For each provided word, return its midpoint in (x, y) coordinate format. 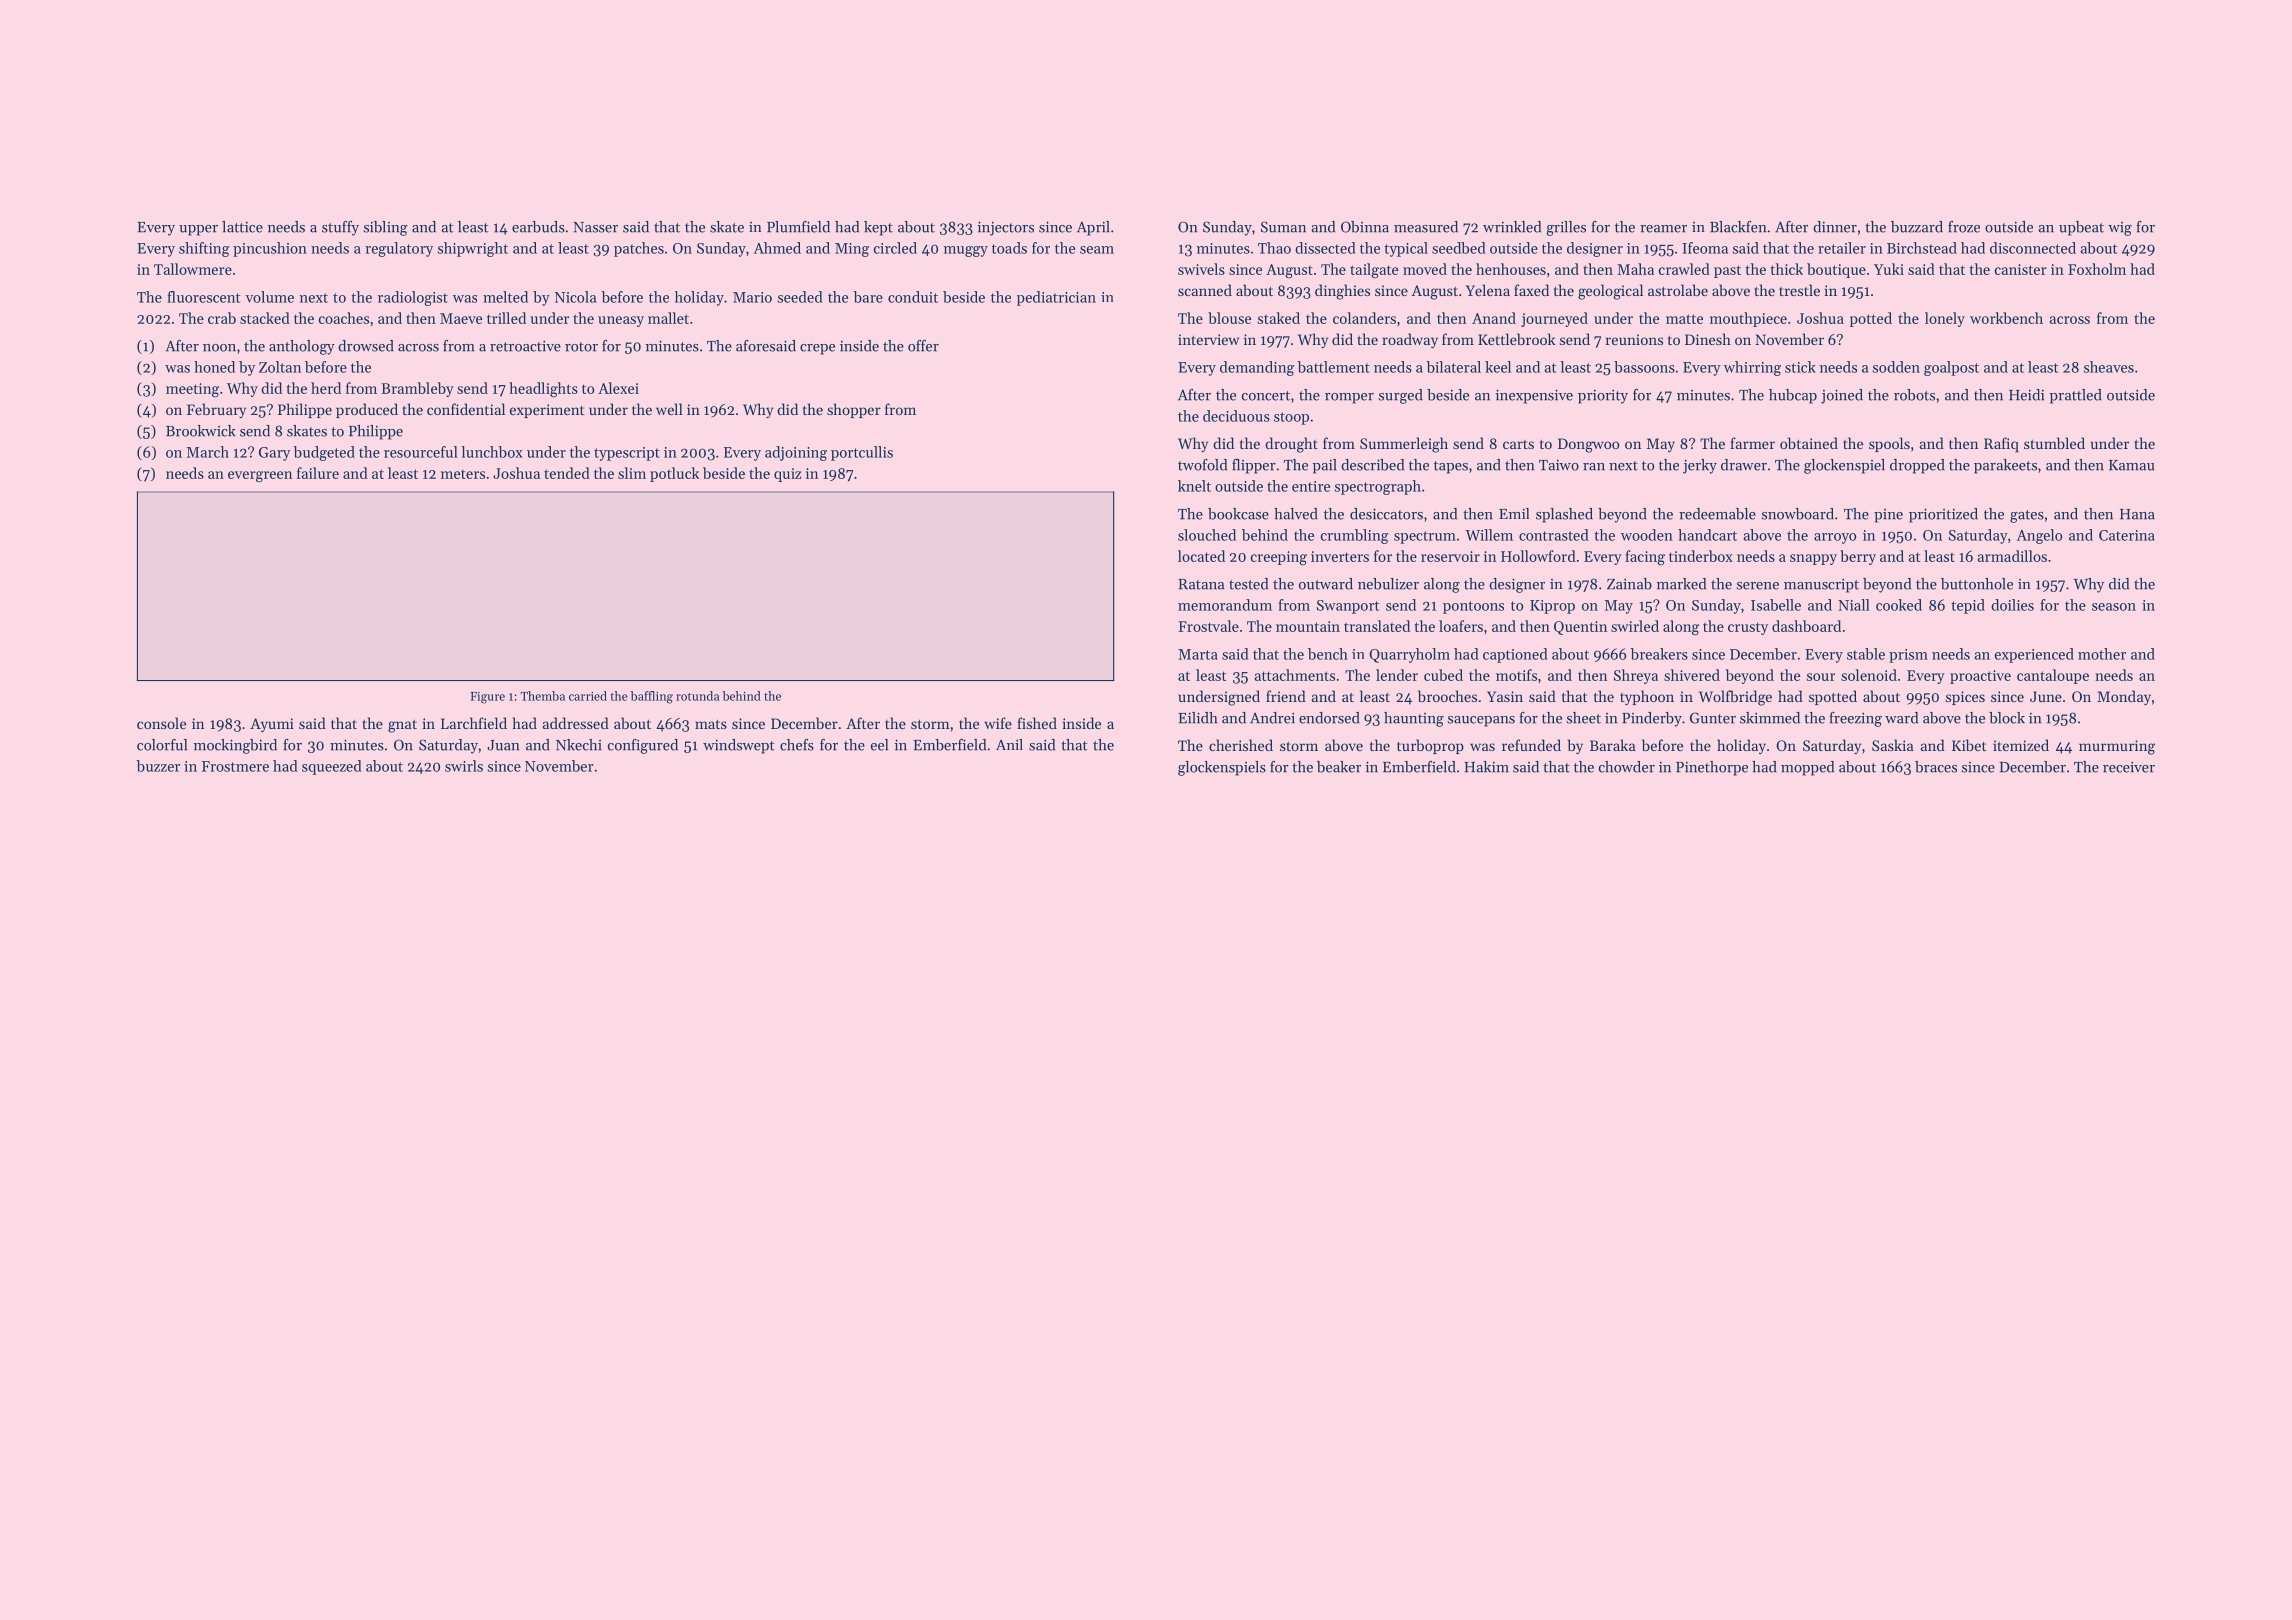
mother (2102, 654)
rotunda (697, 696)
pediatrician (1056, 298)
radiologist (413, 298)
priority (1603, 397)
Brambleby (417, 389)
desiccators (1386, 514)
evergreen (260, 476)
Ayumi (272, 725)
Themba (543, 696)
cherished (1241, 745)
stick (1800, 367)
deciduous (1236, 416)
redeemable (1717, 514)
